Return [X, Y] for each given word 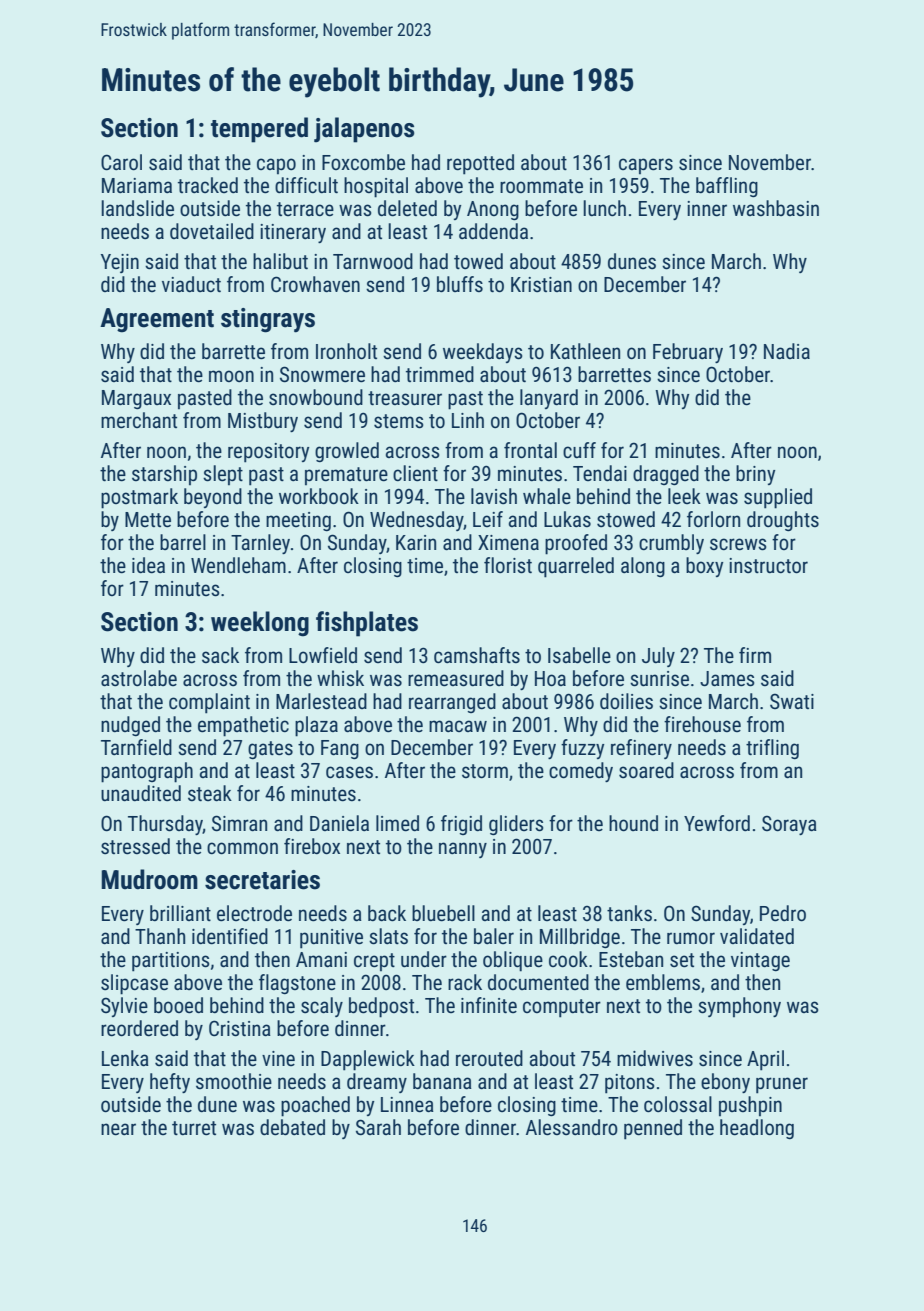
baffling [727, 187]
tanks [629, 913]
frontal [530, 450]
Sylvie [124, 1007]
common [242, 848]
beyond [213, 498]
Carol [121, 162]
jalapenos [364, 130]
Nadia [787, 351]
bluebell [443, 913]
